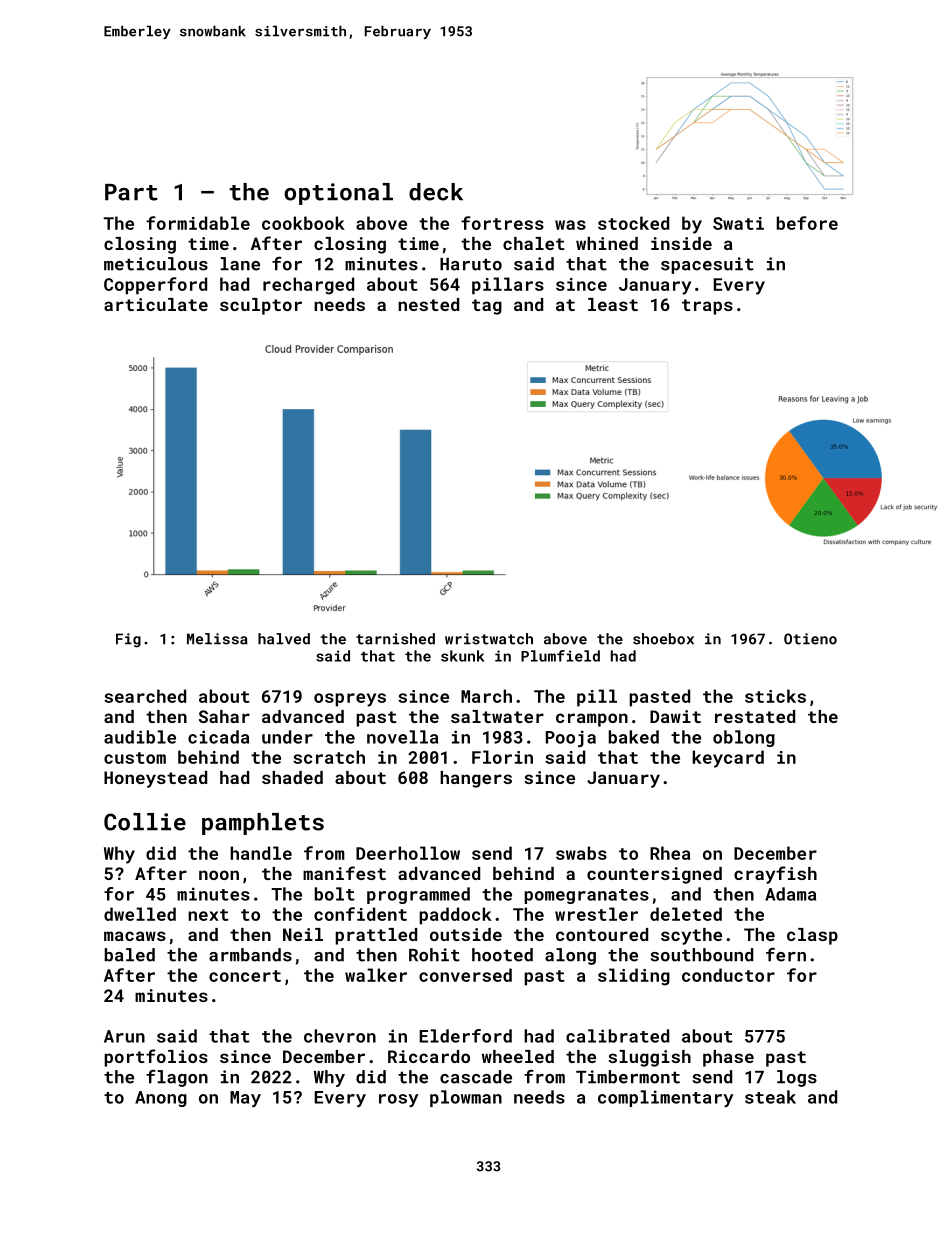 The height and width of the document is (1233, 952). I want to click on steak, so click(770, 1097).
